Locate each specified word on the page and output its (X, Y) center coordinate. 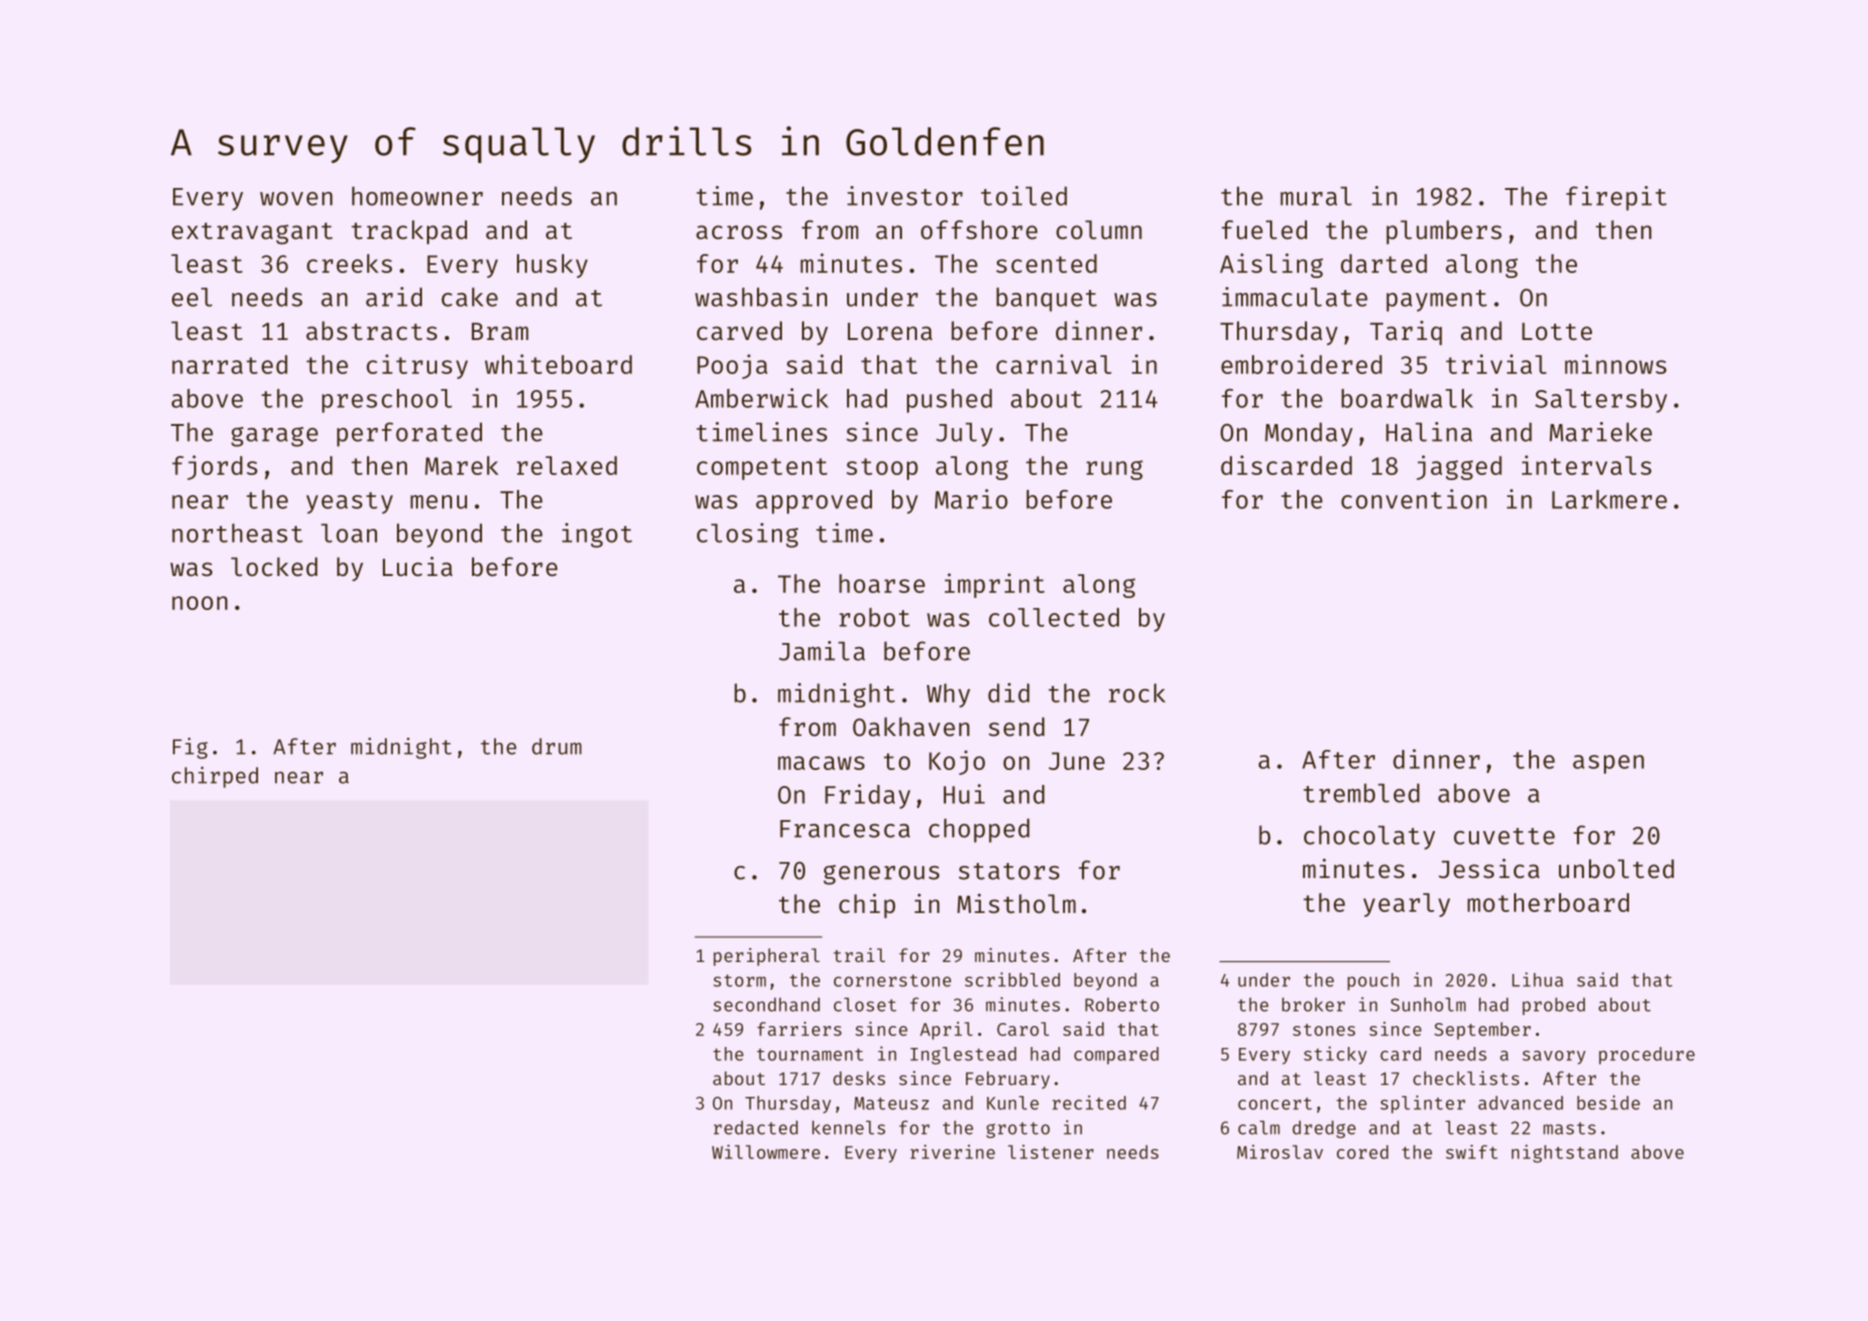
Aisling (1271, 265)
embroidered (1301, 364)
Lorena (890, 332)
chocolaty (1369, 837)
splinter (1422, 1104)
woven (296, 199)
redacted (756, 1127)
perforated (409, 434)
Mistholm (1016, 904)
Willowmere (766, 1151)
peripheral (767, 957)
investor (905, 196)
